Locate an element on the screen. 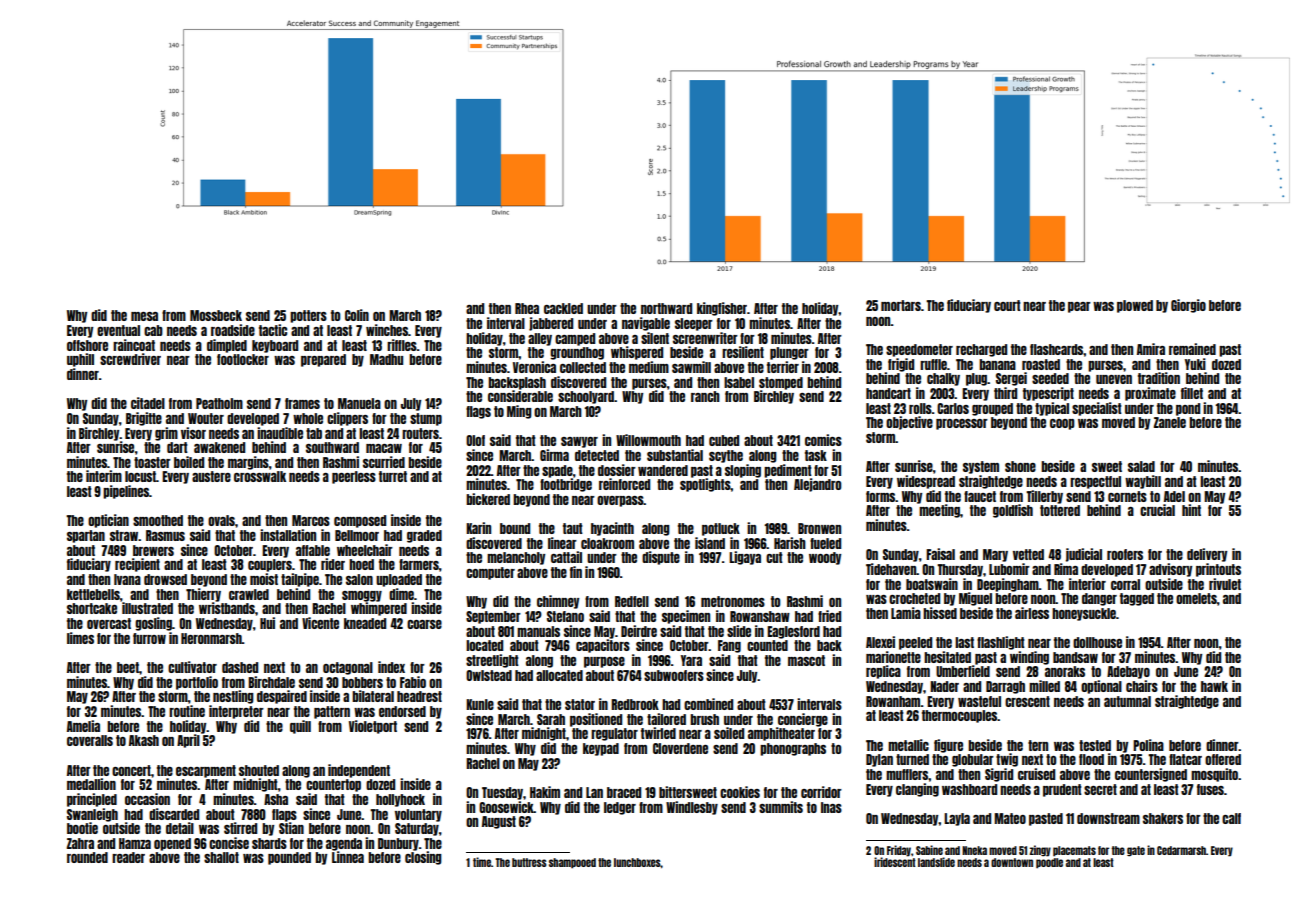  agenda is located at coordinates (344, 844).
